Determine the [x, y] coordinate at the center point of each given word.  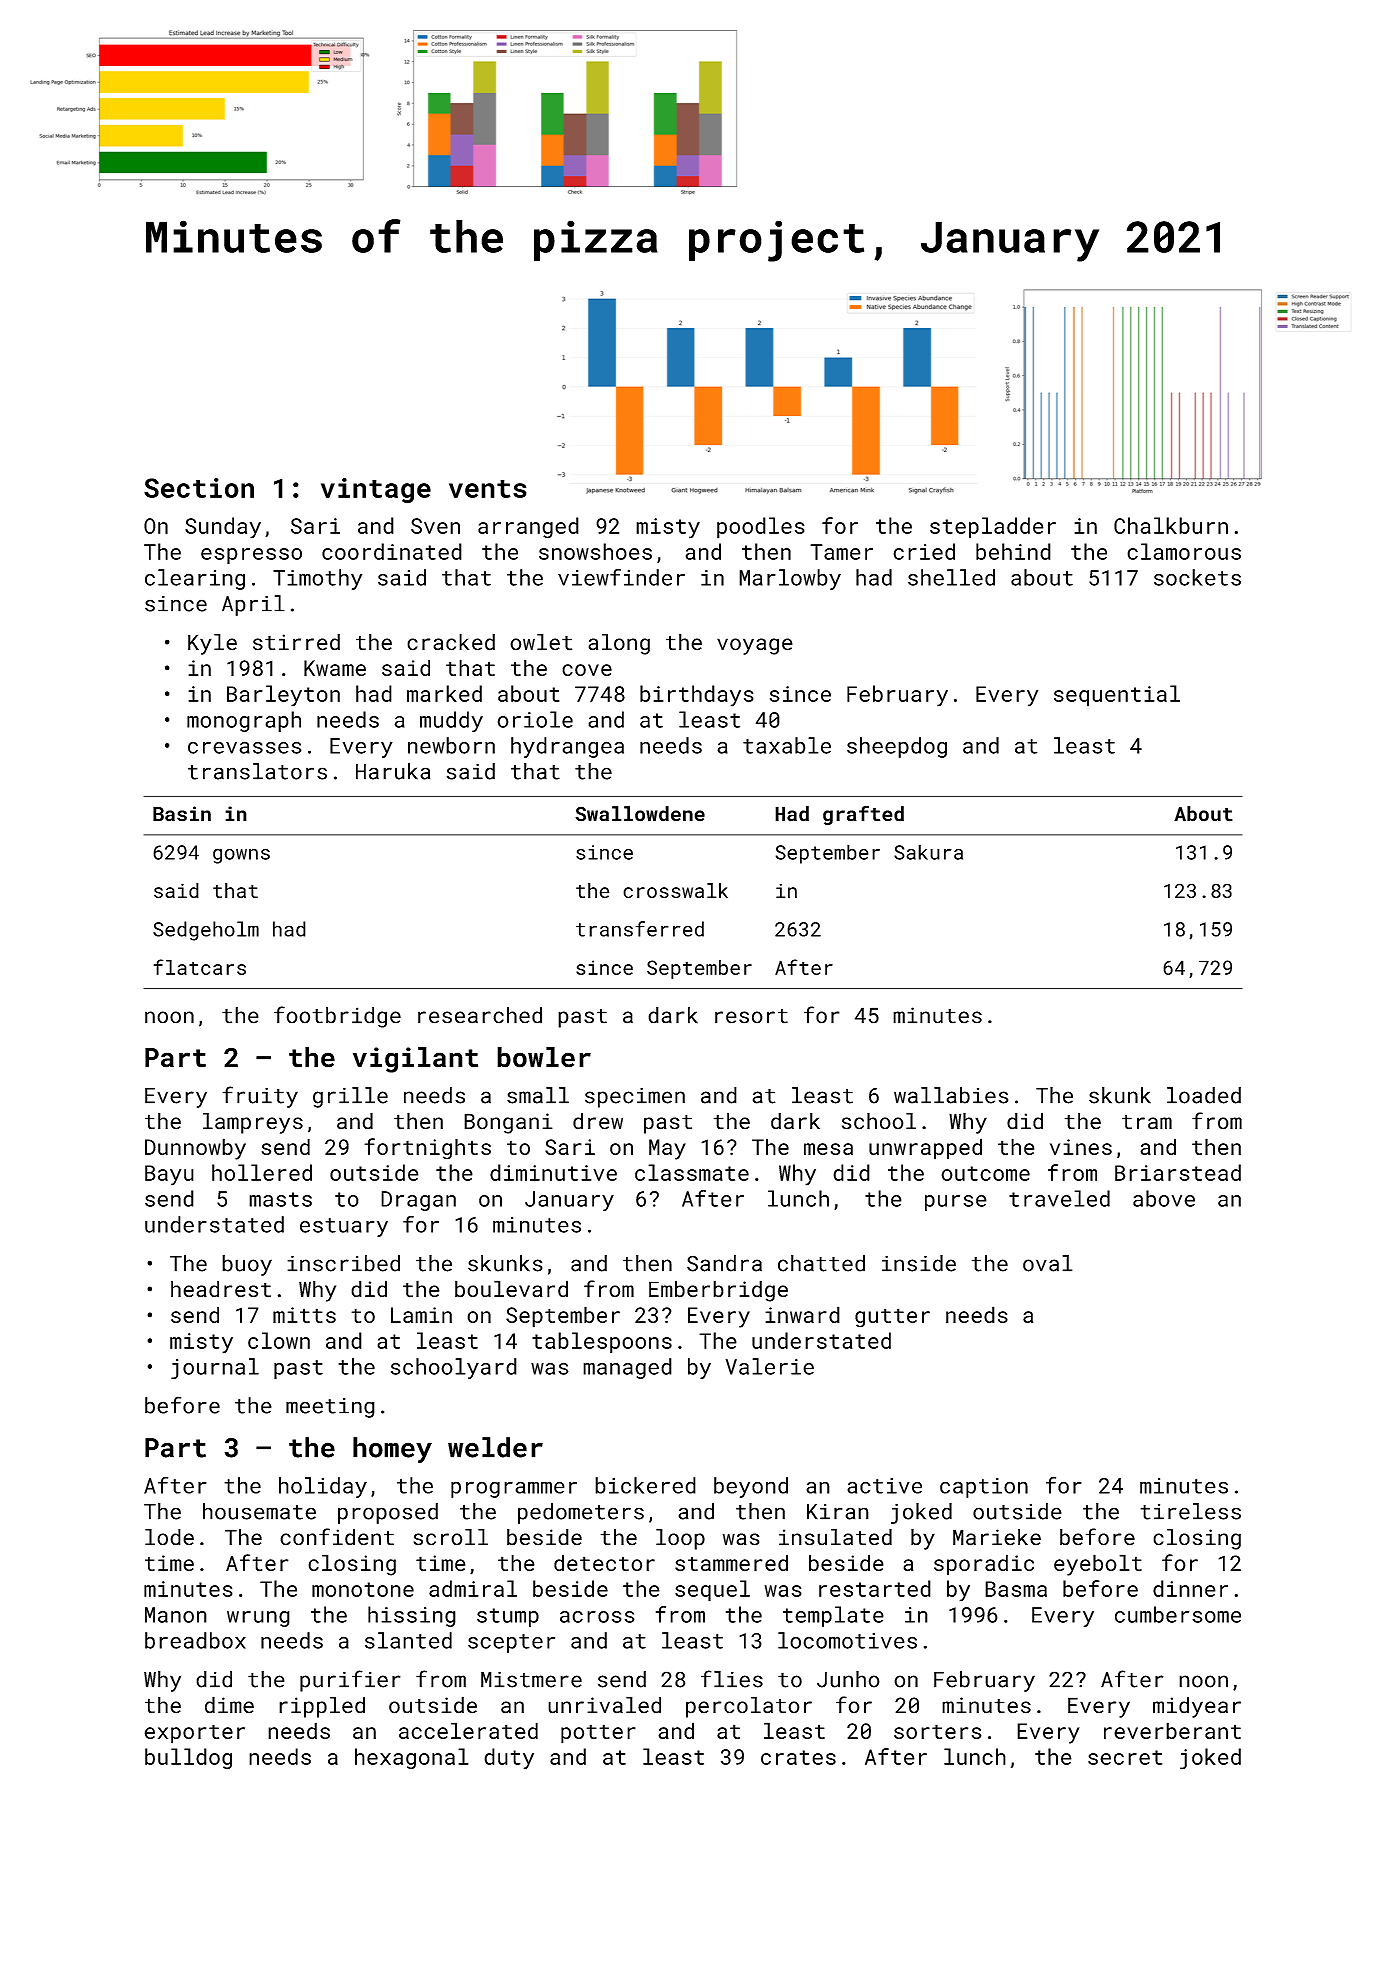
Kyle [212, 644]
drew [598, 1121]
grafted [863, 815]
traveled [1059, 1198]
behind [1013, 551]
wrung [258, 1619]
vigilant [415, 1060]
